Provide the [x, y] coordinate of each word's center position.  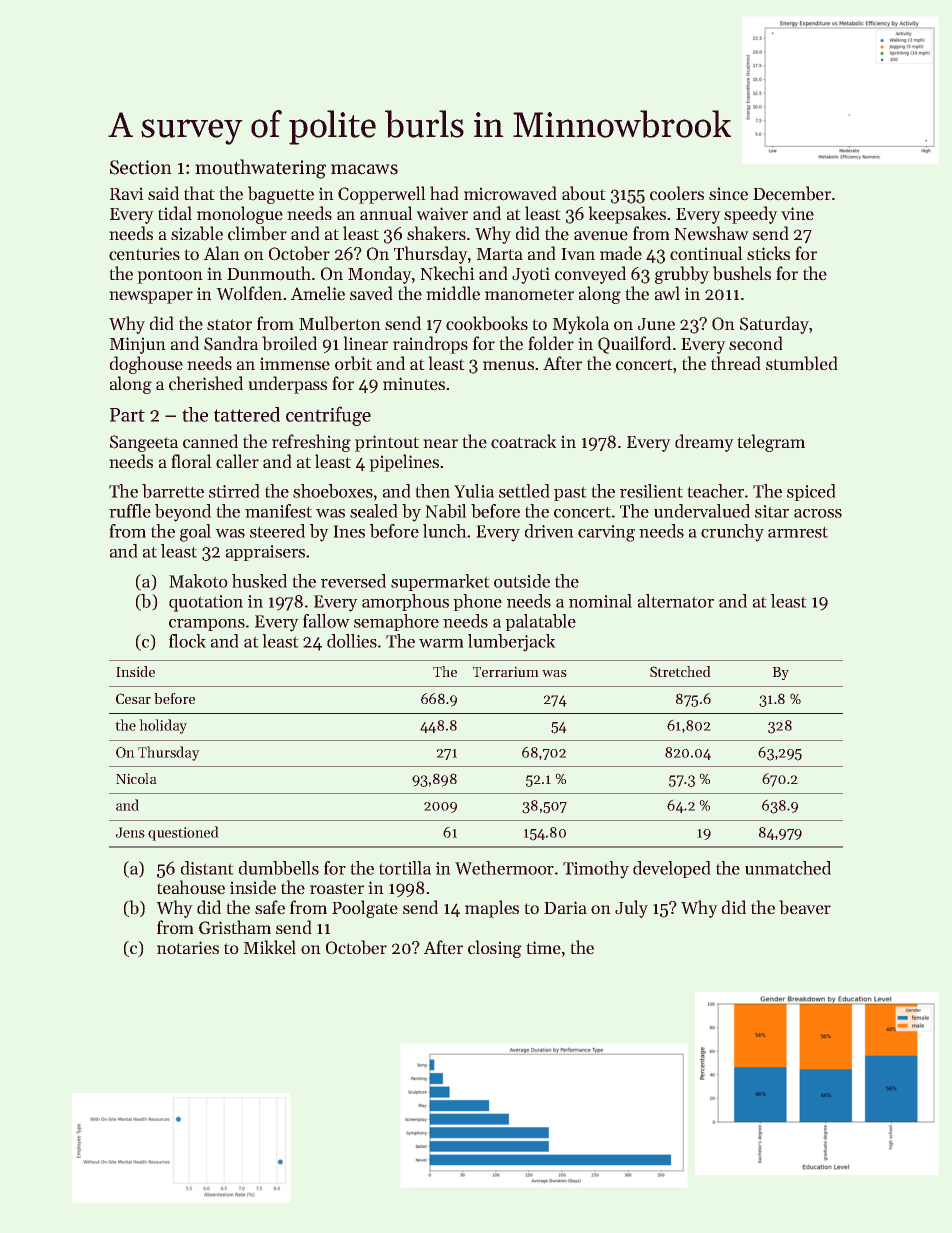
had [444, 193]
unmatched [788, 868]
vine [797, 214]
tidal [175, 213]
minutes [414, 384]
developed [672, 869]
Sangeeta [144, 443]
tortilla [405, 868]
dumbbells [279, 868]
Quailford [634, 345]
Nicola [136, 778]
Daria [565, 907]
